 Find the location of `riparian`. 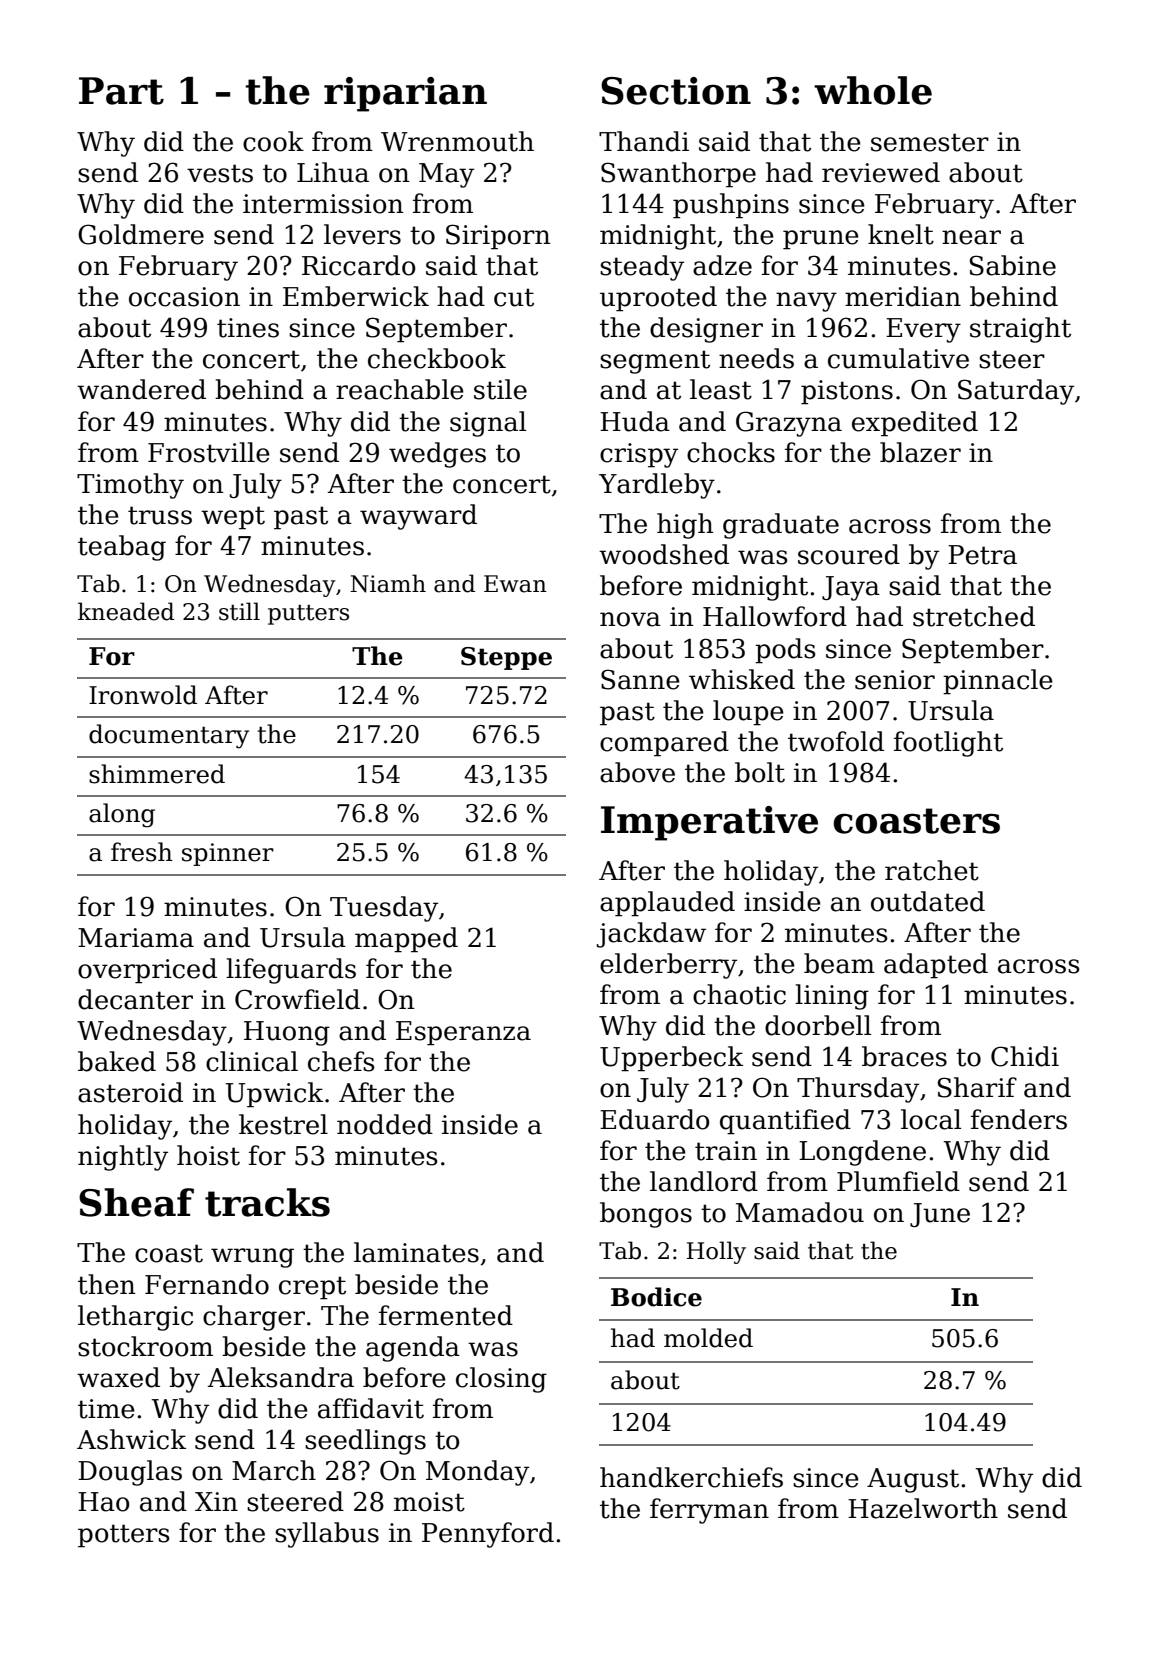

riparian is located at coordinates (405, 94).
